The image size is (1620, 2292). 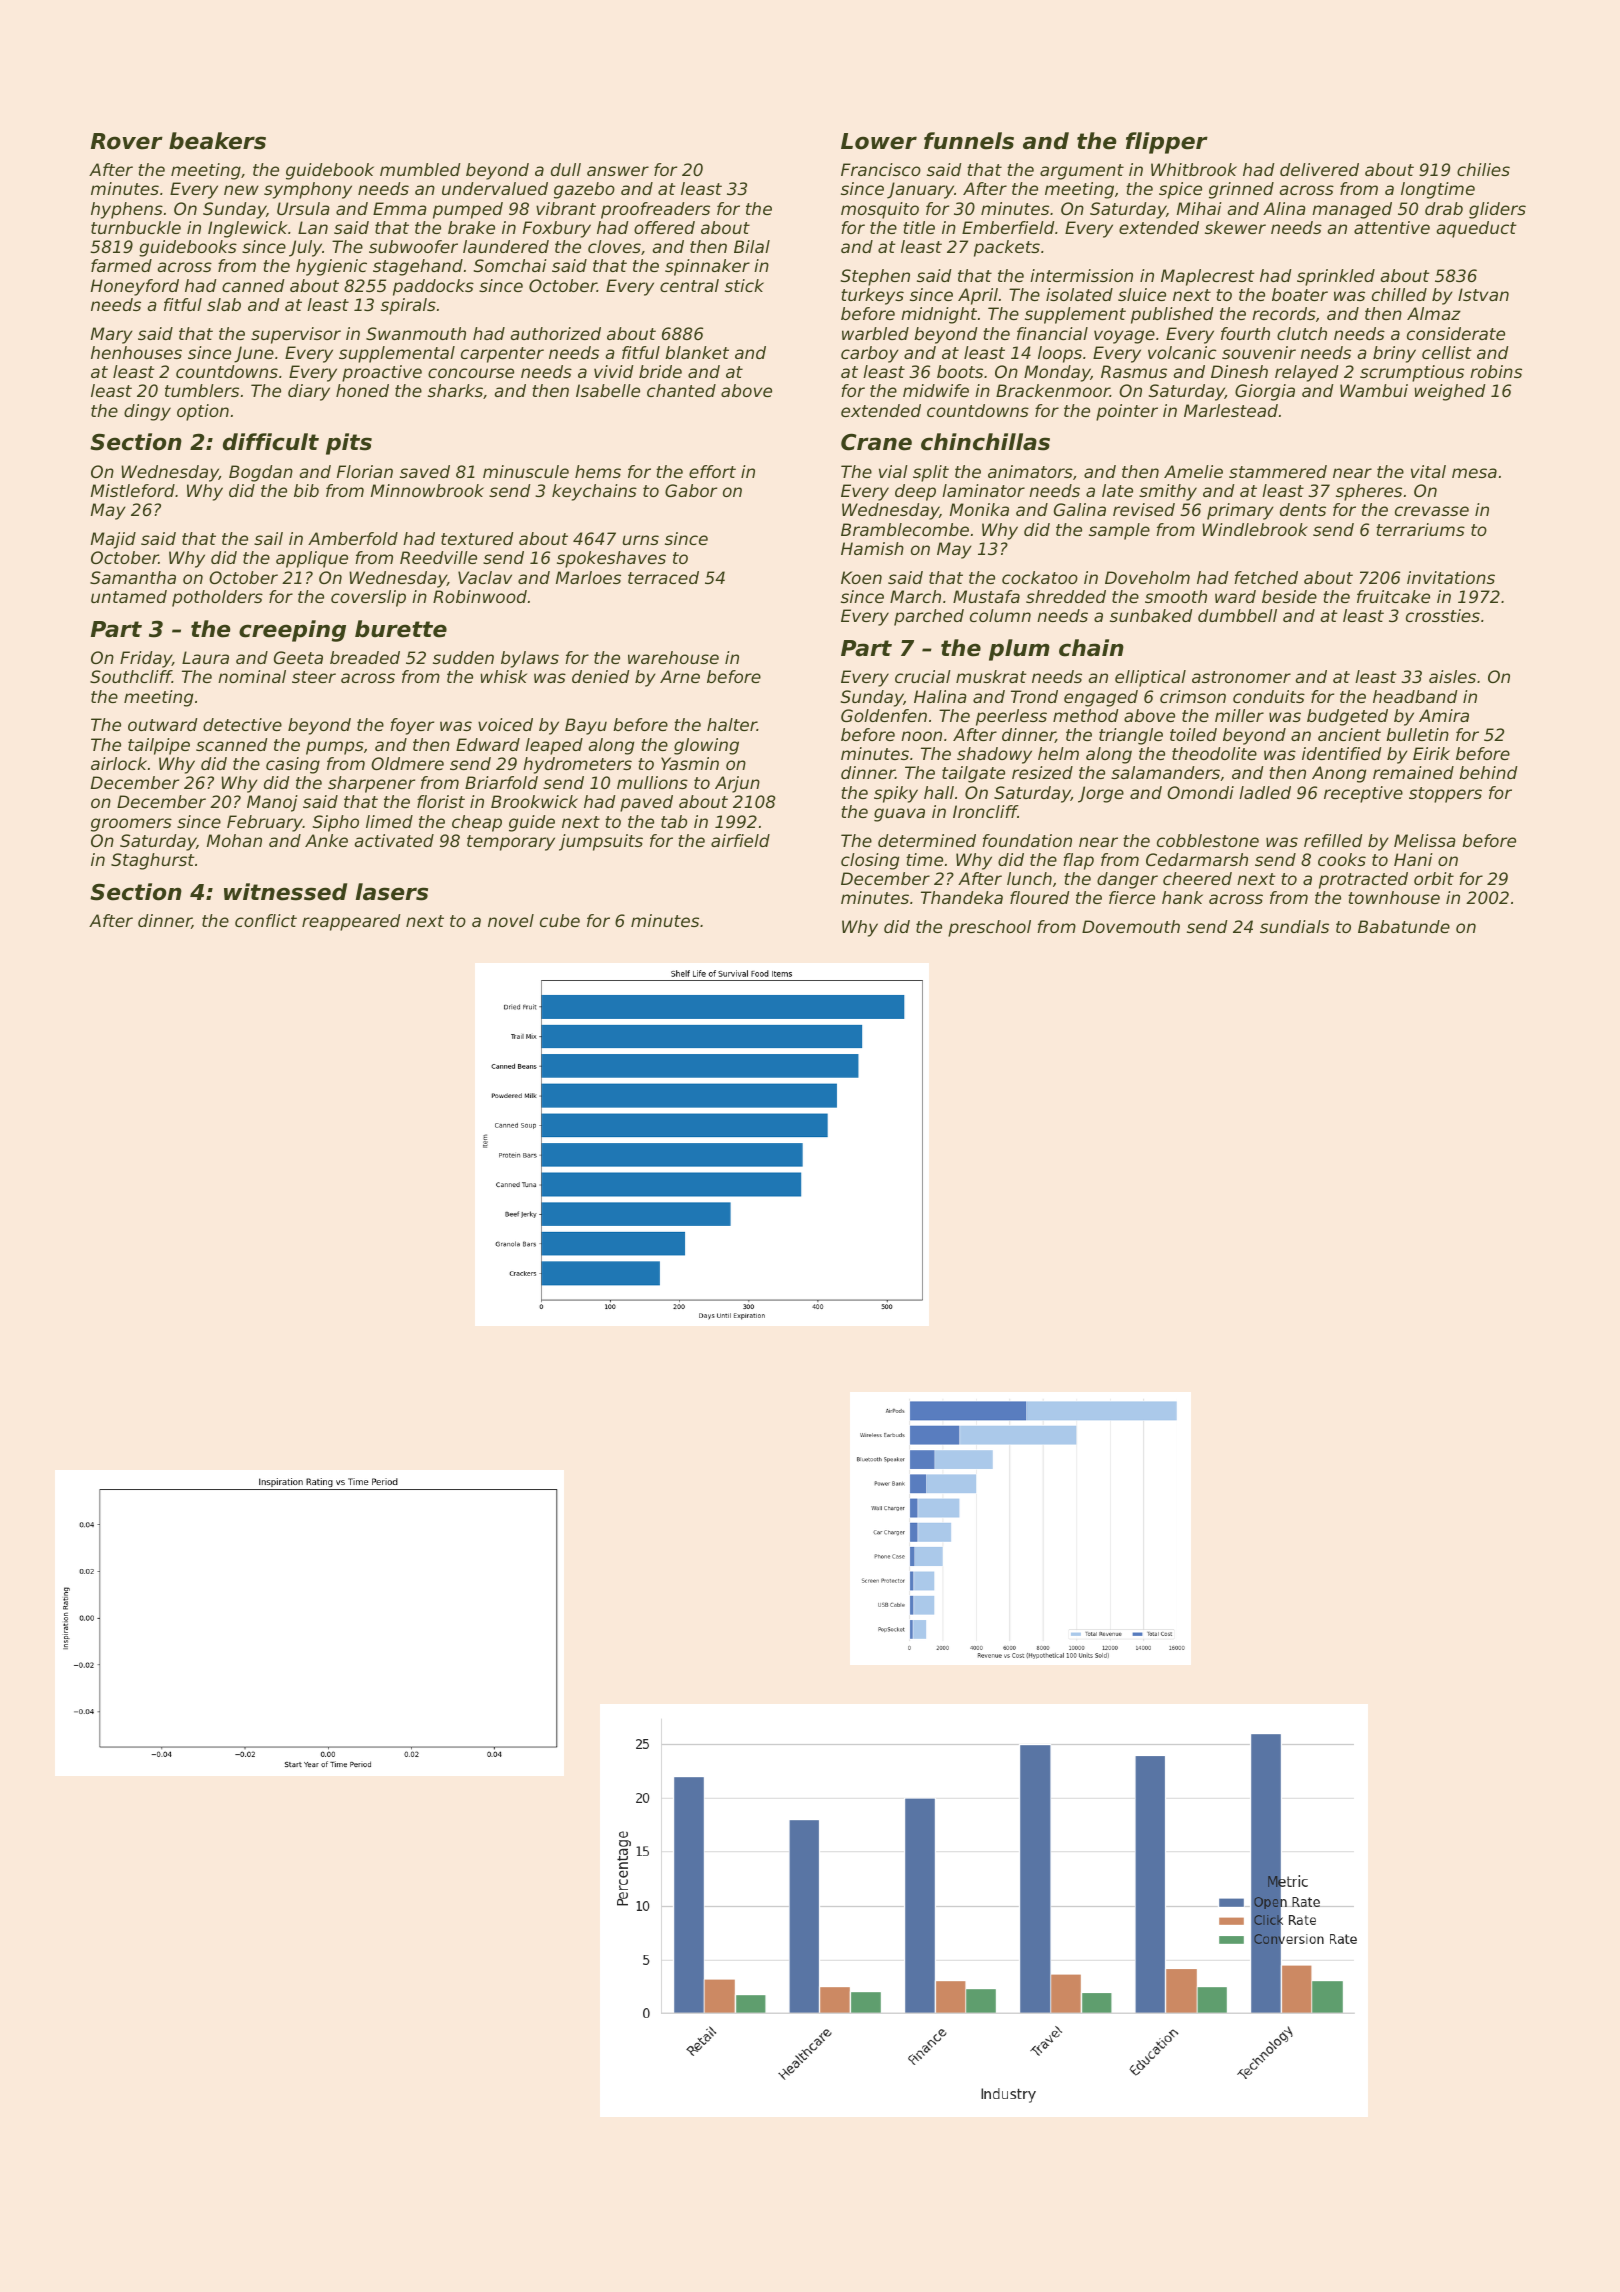 I want to click on invitations, so click(x=1451, y=577).
